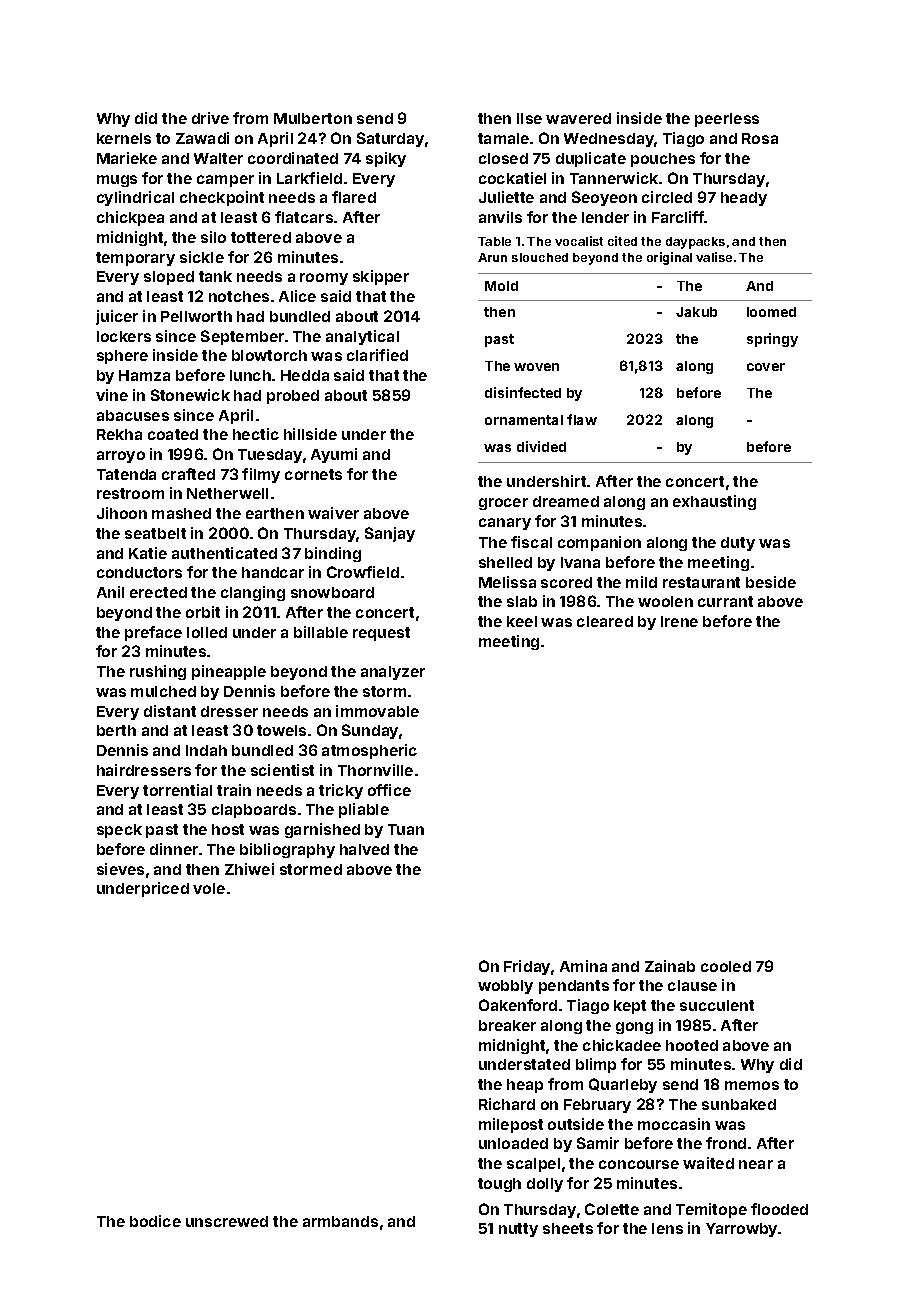  What do you see at coordinates (215, 276) in the screenshot?
I see `tank` at bounding box center [215, 276].
